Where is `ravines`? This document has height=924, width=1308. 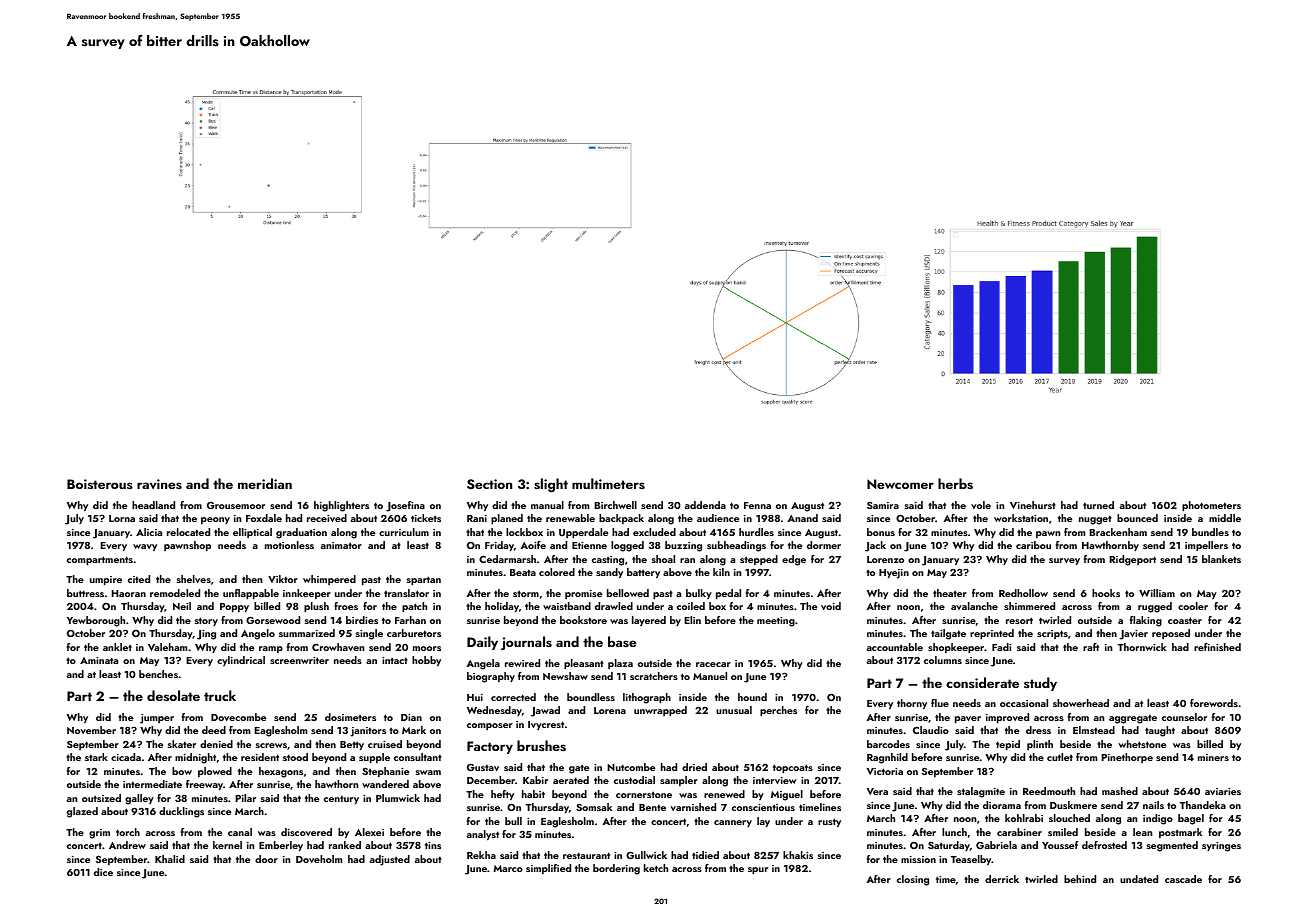 ravines is located at coordinates (159, 484).
